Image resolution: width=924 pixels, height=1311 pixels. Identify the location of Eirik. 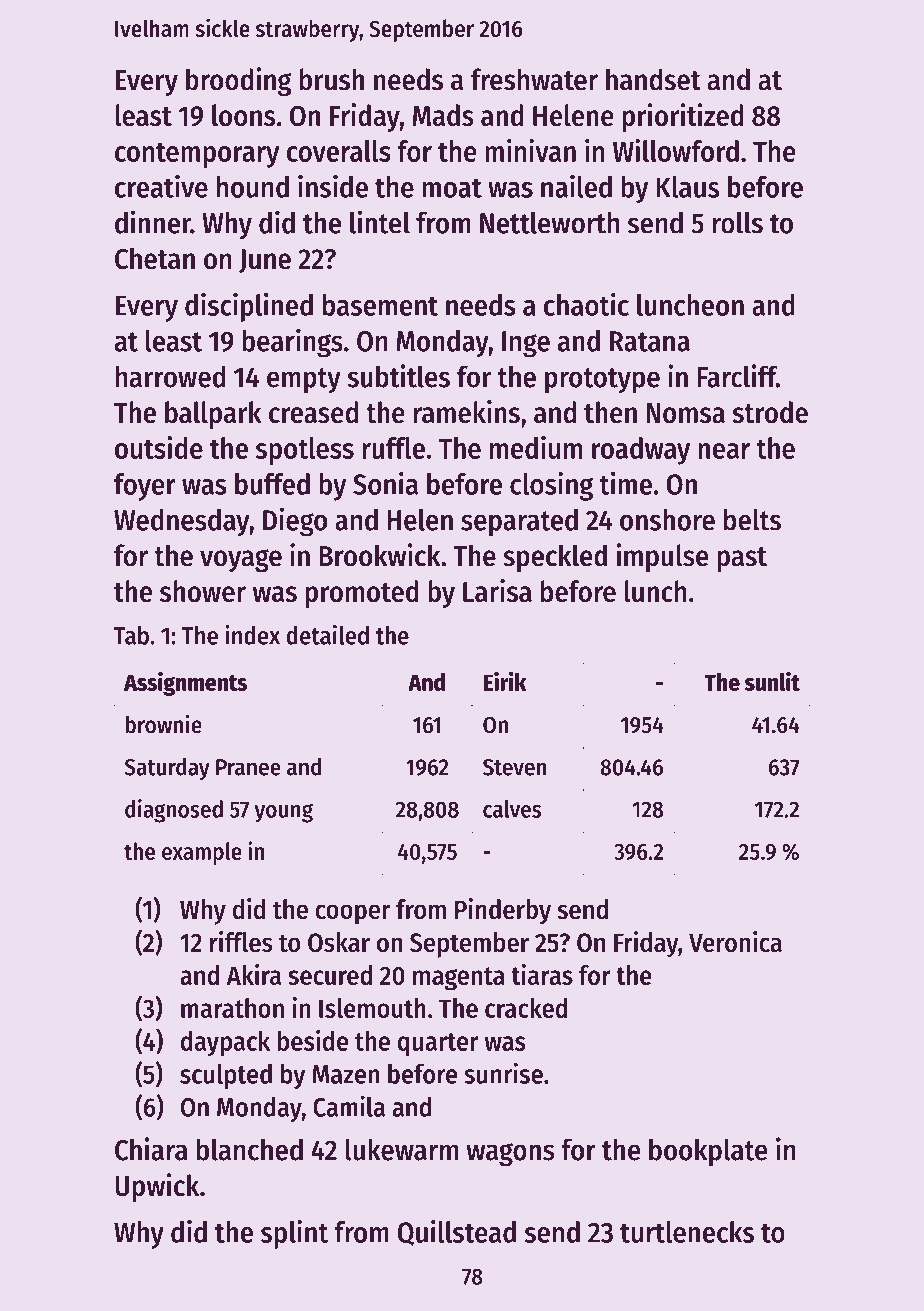
(504, 681).
